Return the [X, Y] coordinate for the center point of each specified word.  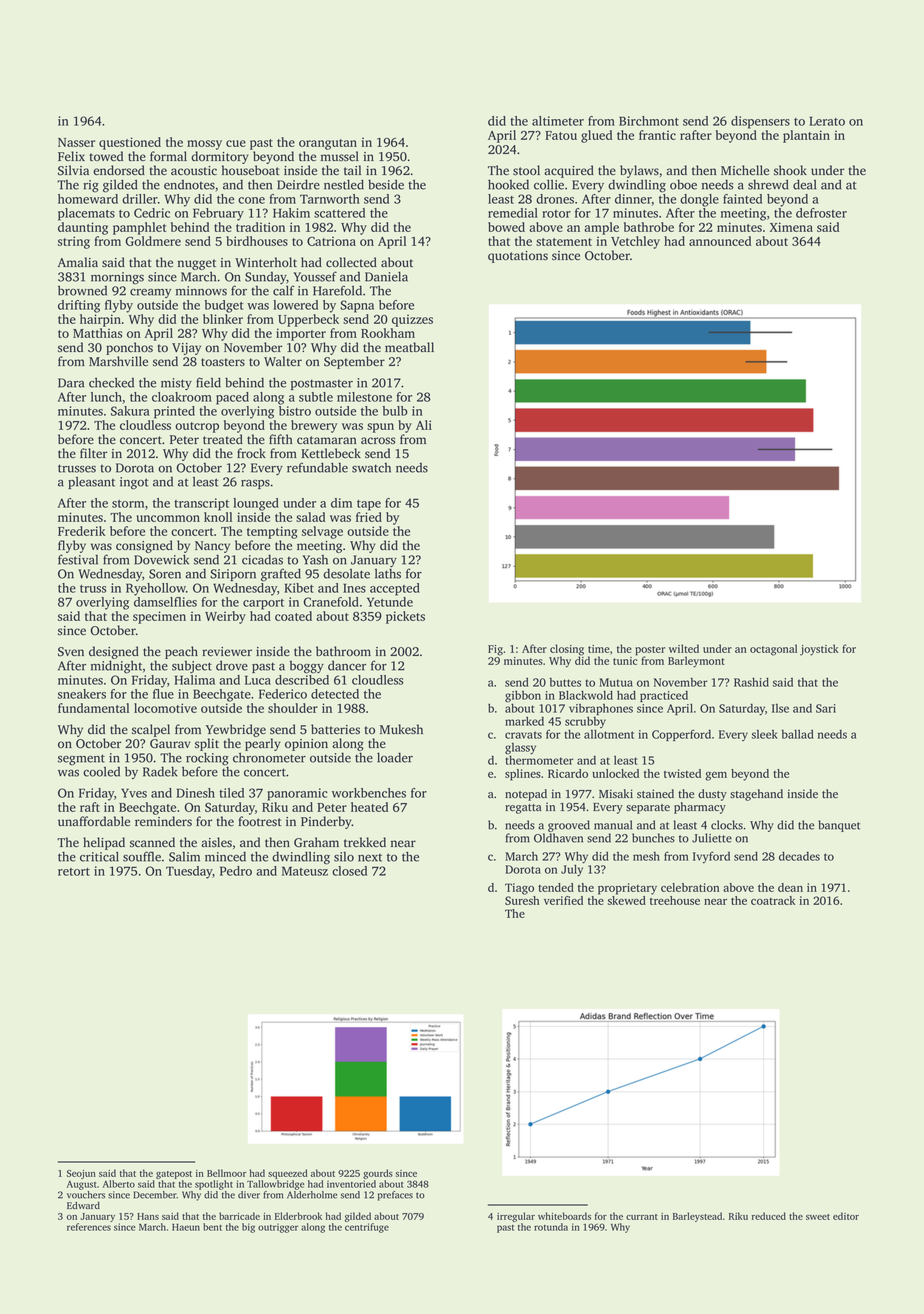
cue [236, 143]
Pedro [236, 871]
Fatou [561, 135]
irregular [516, 1217]
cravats [523, 735]
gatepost [174, 1175]
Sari [826, 708]
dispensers [760, 122]
